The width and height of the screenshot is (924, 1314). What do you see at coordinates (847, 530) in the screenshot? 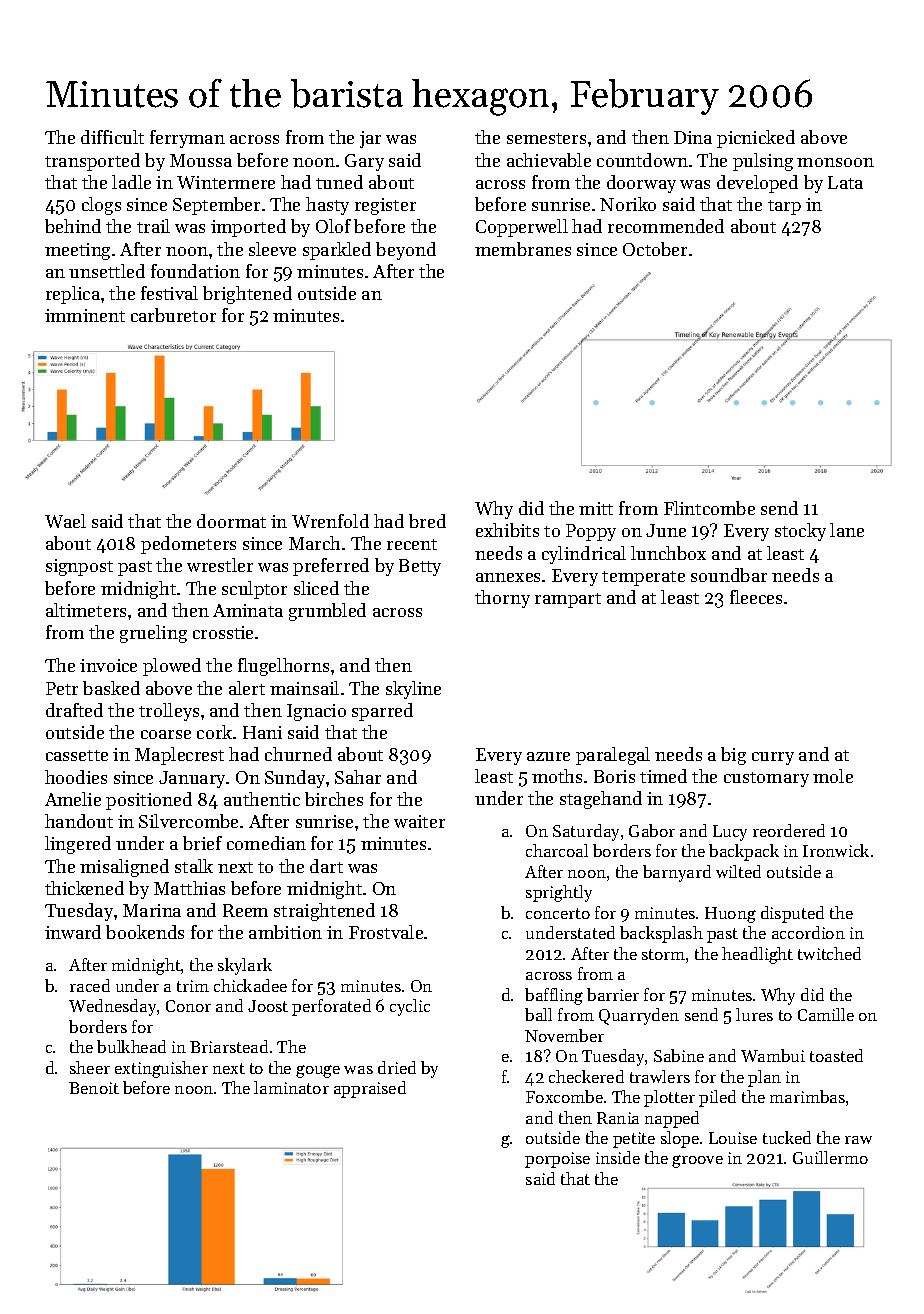
I see `lane` at bounding box center [847, 530].
